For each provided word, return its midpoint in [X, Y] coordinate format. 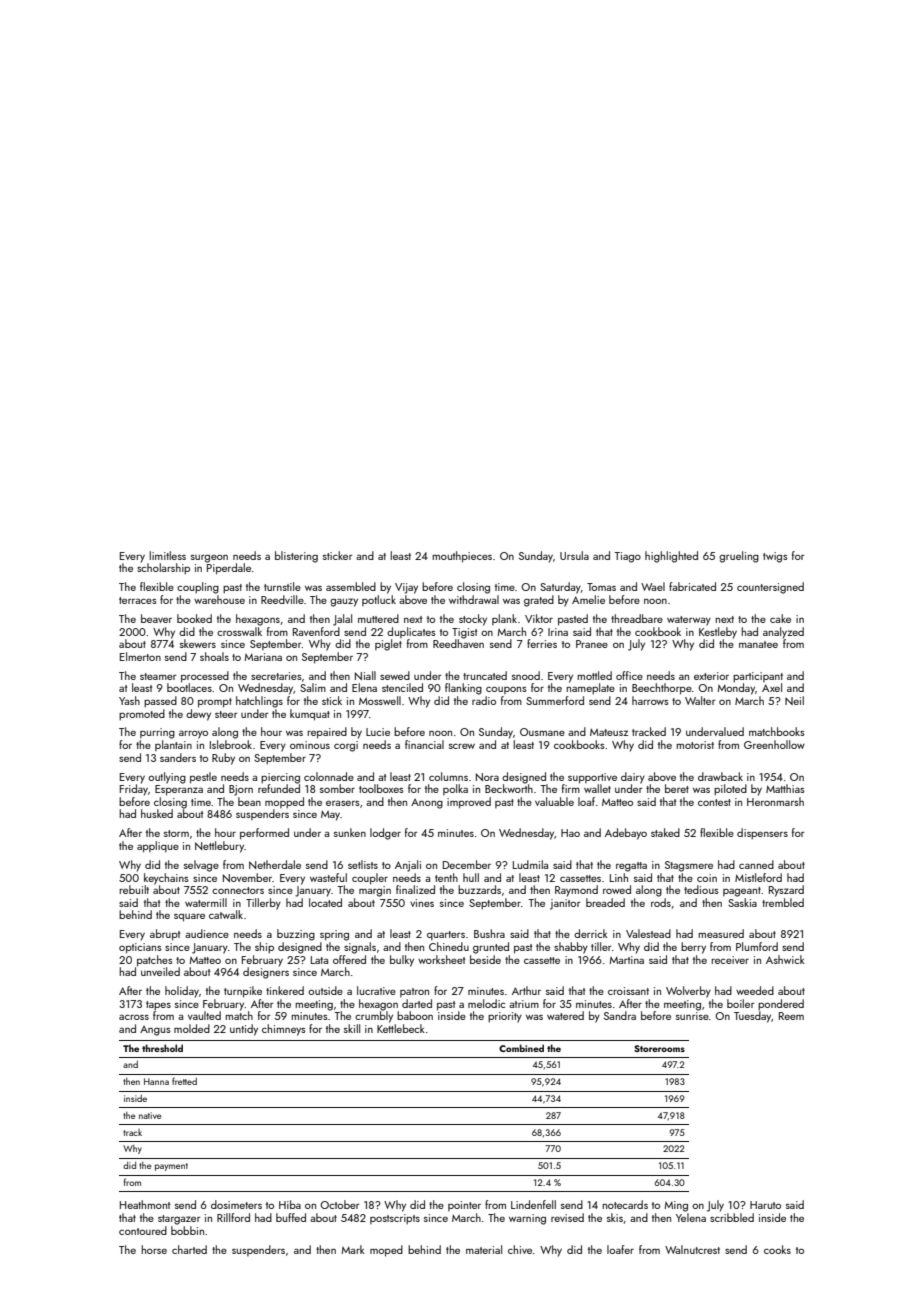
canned [756, 864]
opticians [140, 948]
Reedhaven [458, 643]
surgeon [209, 558]
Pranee [592, 644]
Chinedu [449, 946]
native [150, 1115]
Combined [521, 1048]
